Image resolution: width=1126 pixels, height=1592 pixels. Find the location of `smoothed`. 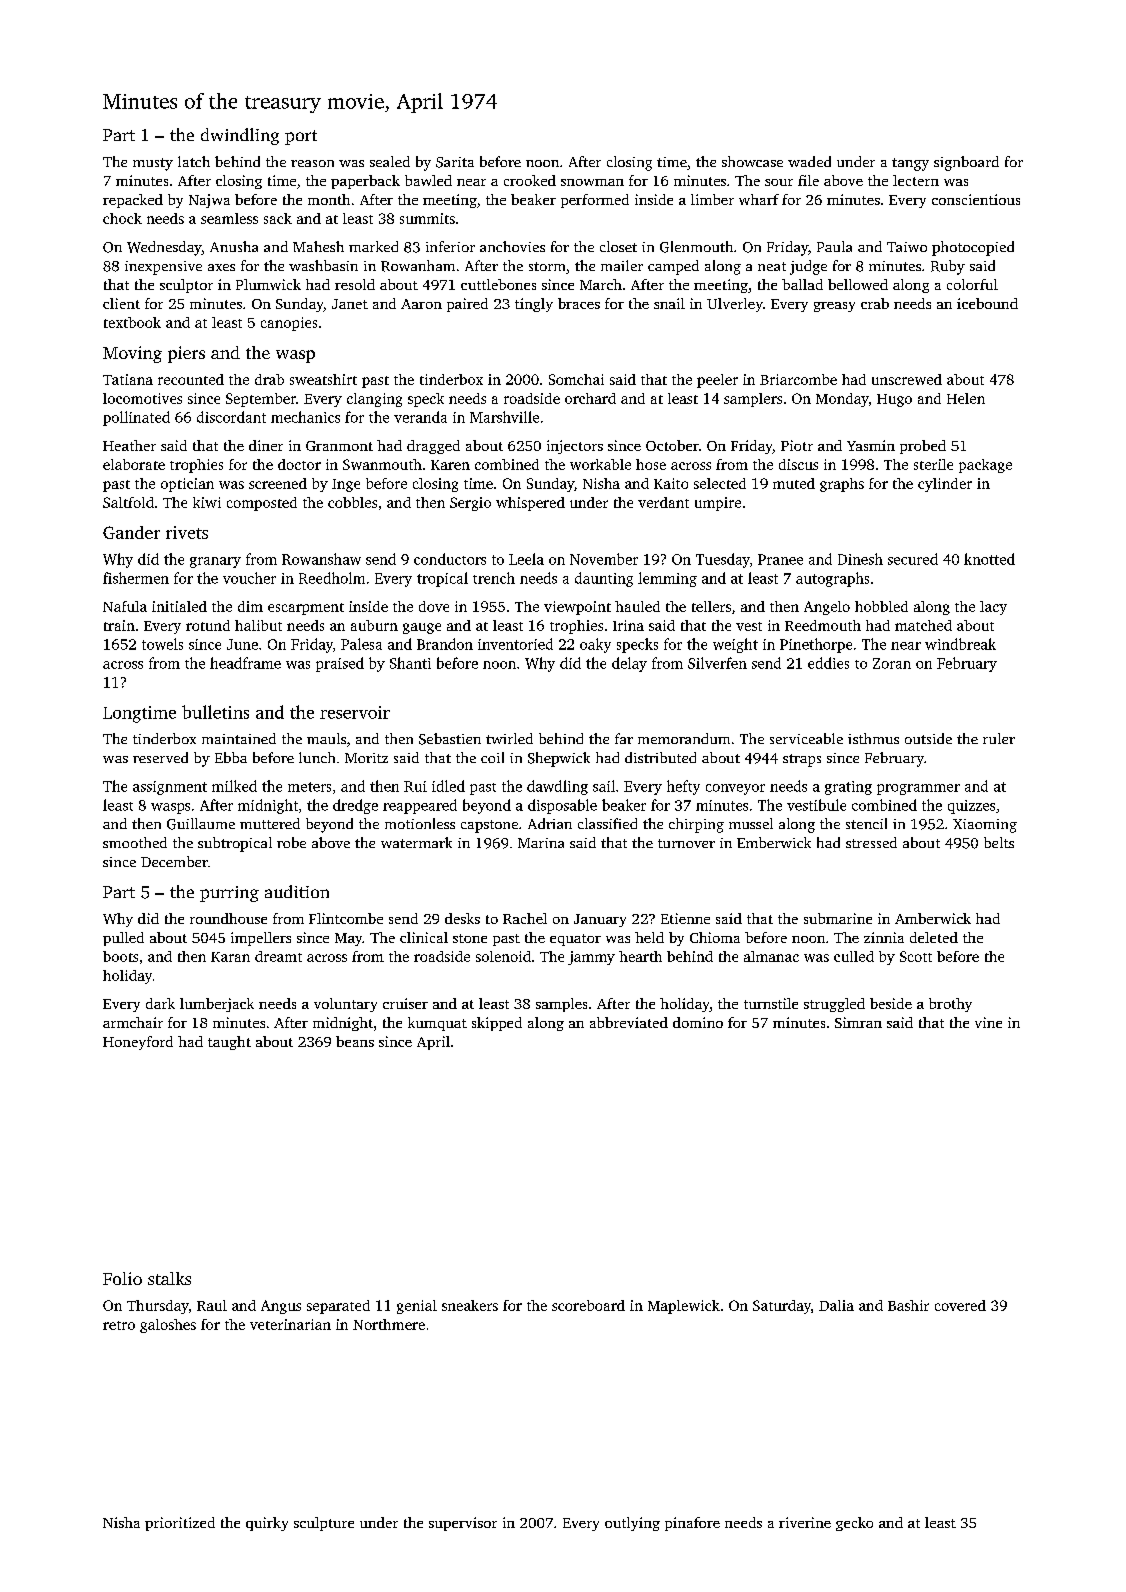

smoothed is located at coordinates (135, 842).
